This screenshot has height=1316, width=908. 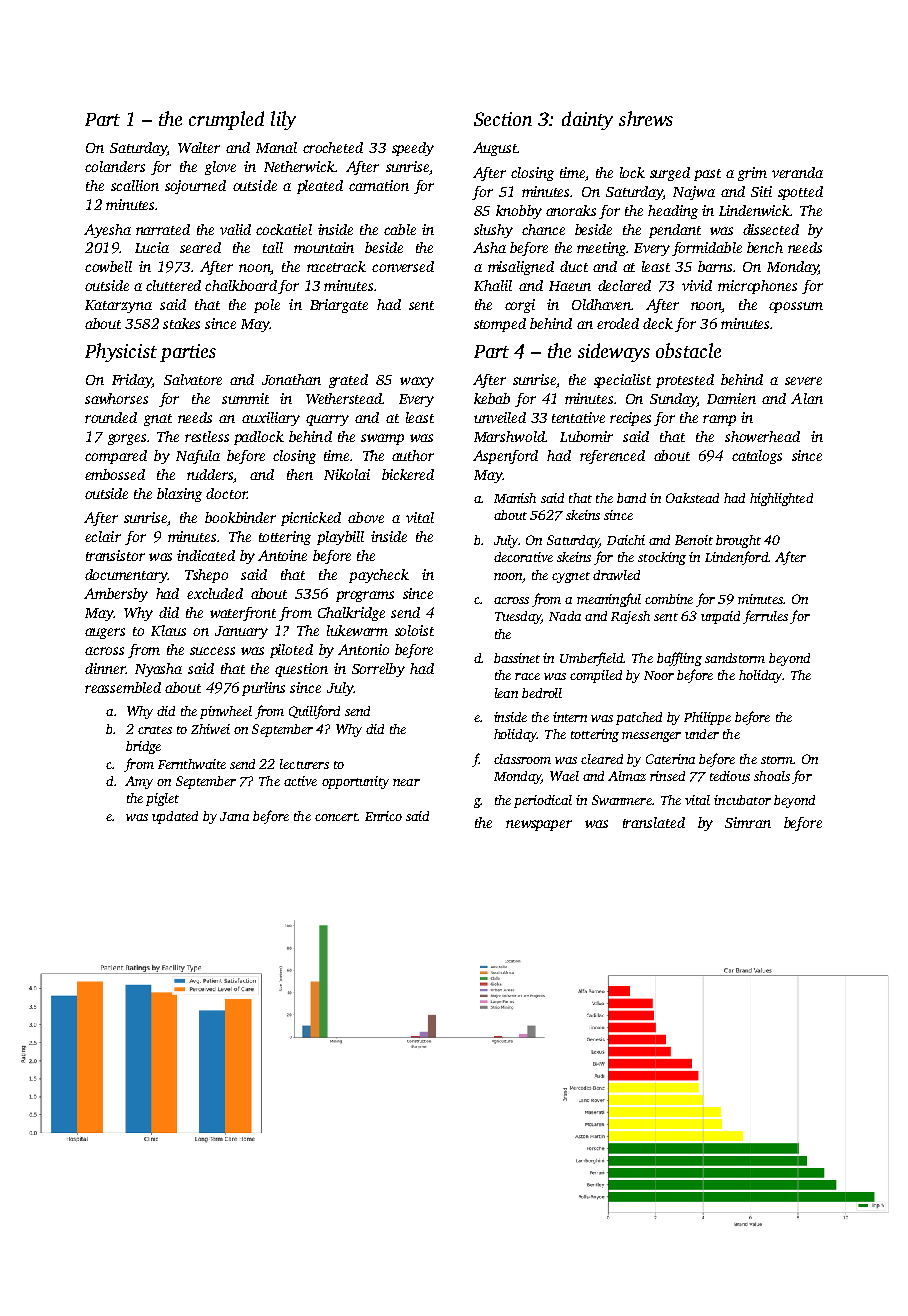 I want to click on severe, so click(x=803, y=381).
